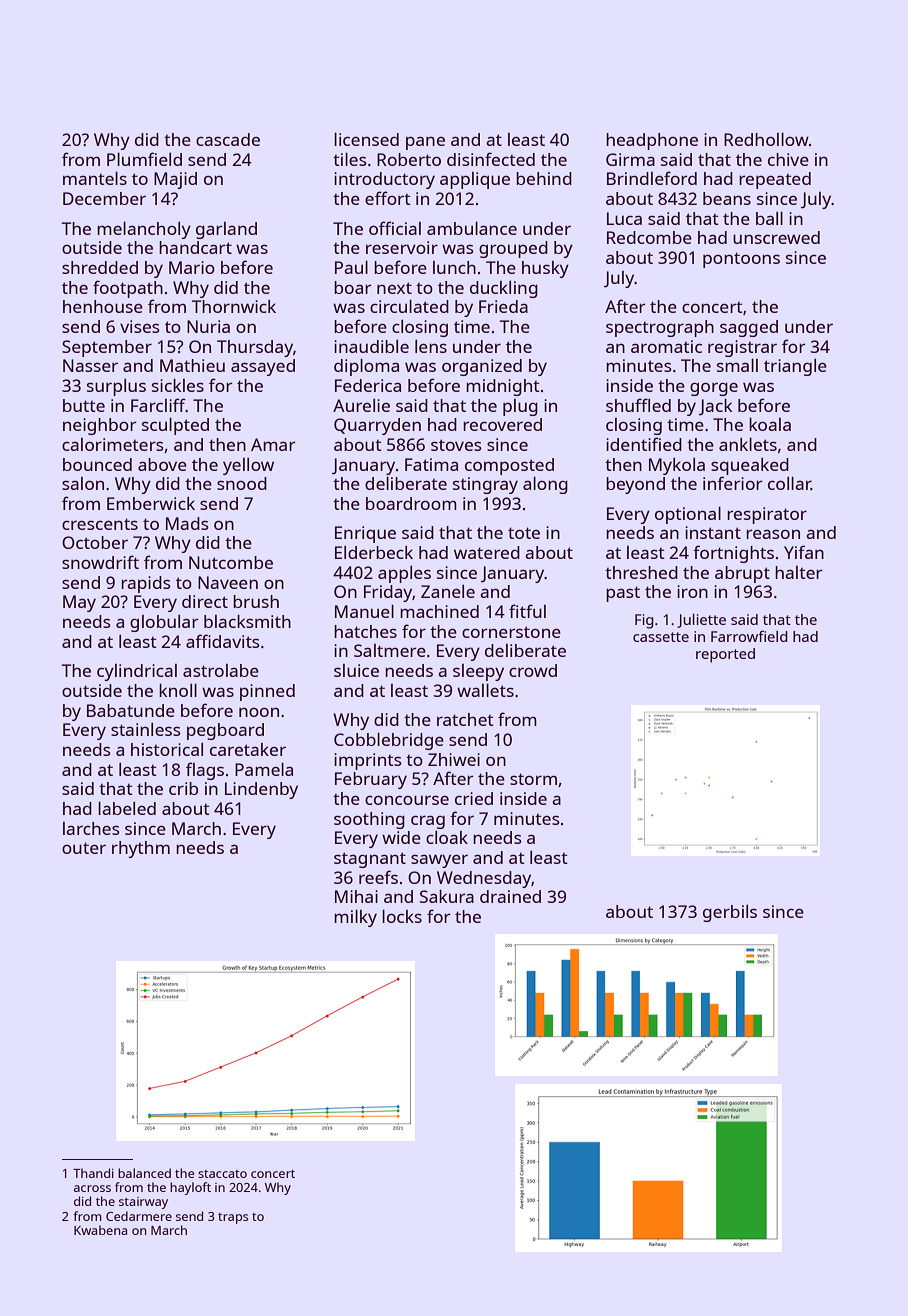 This screenshot has height=1316, width=908. What do you see at coordinates (144, 159) in the screenshot?
I see `Plumfield` at bounding box center [144, 159].
